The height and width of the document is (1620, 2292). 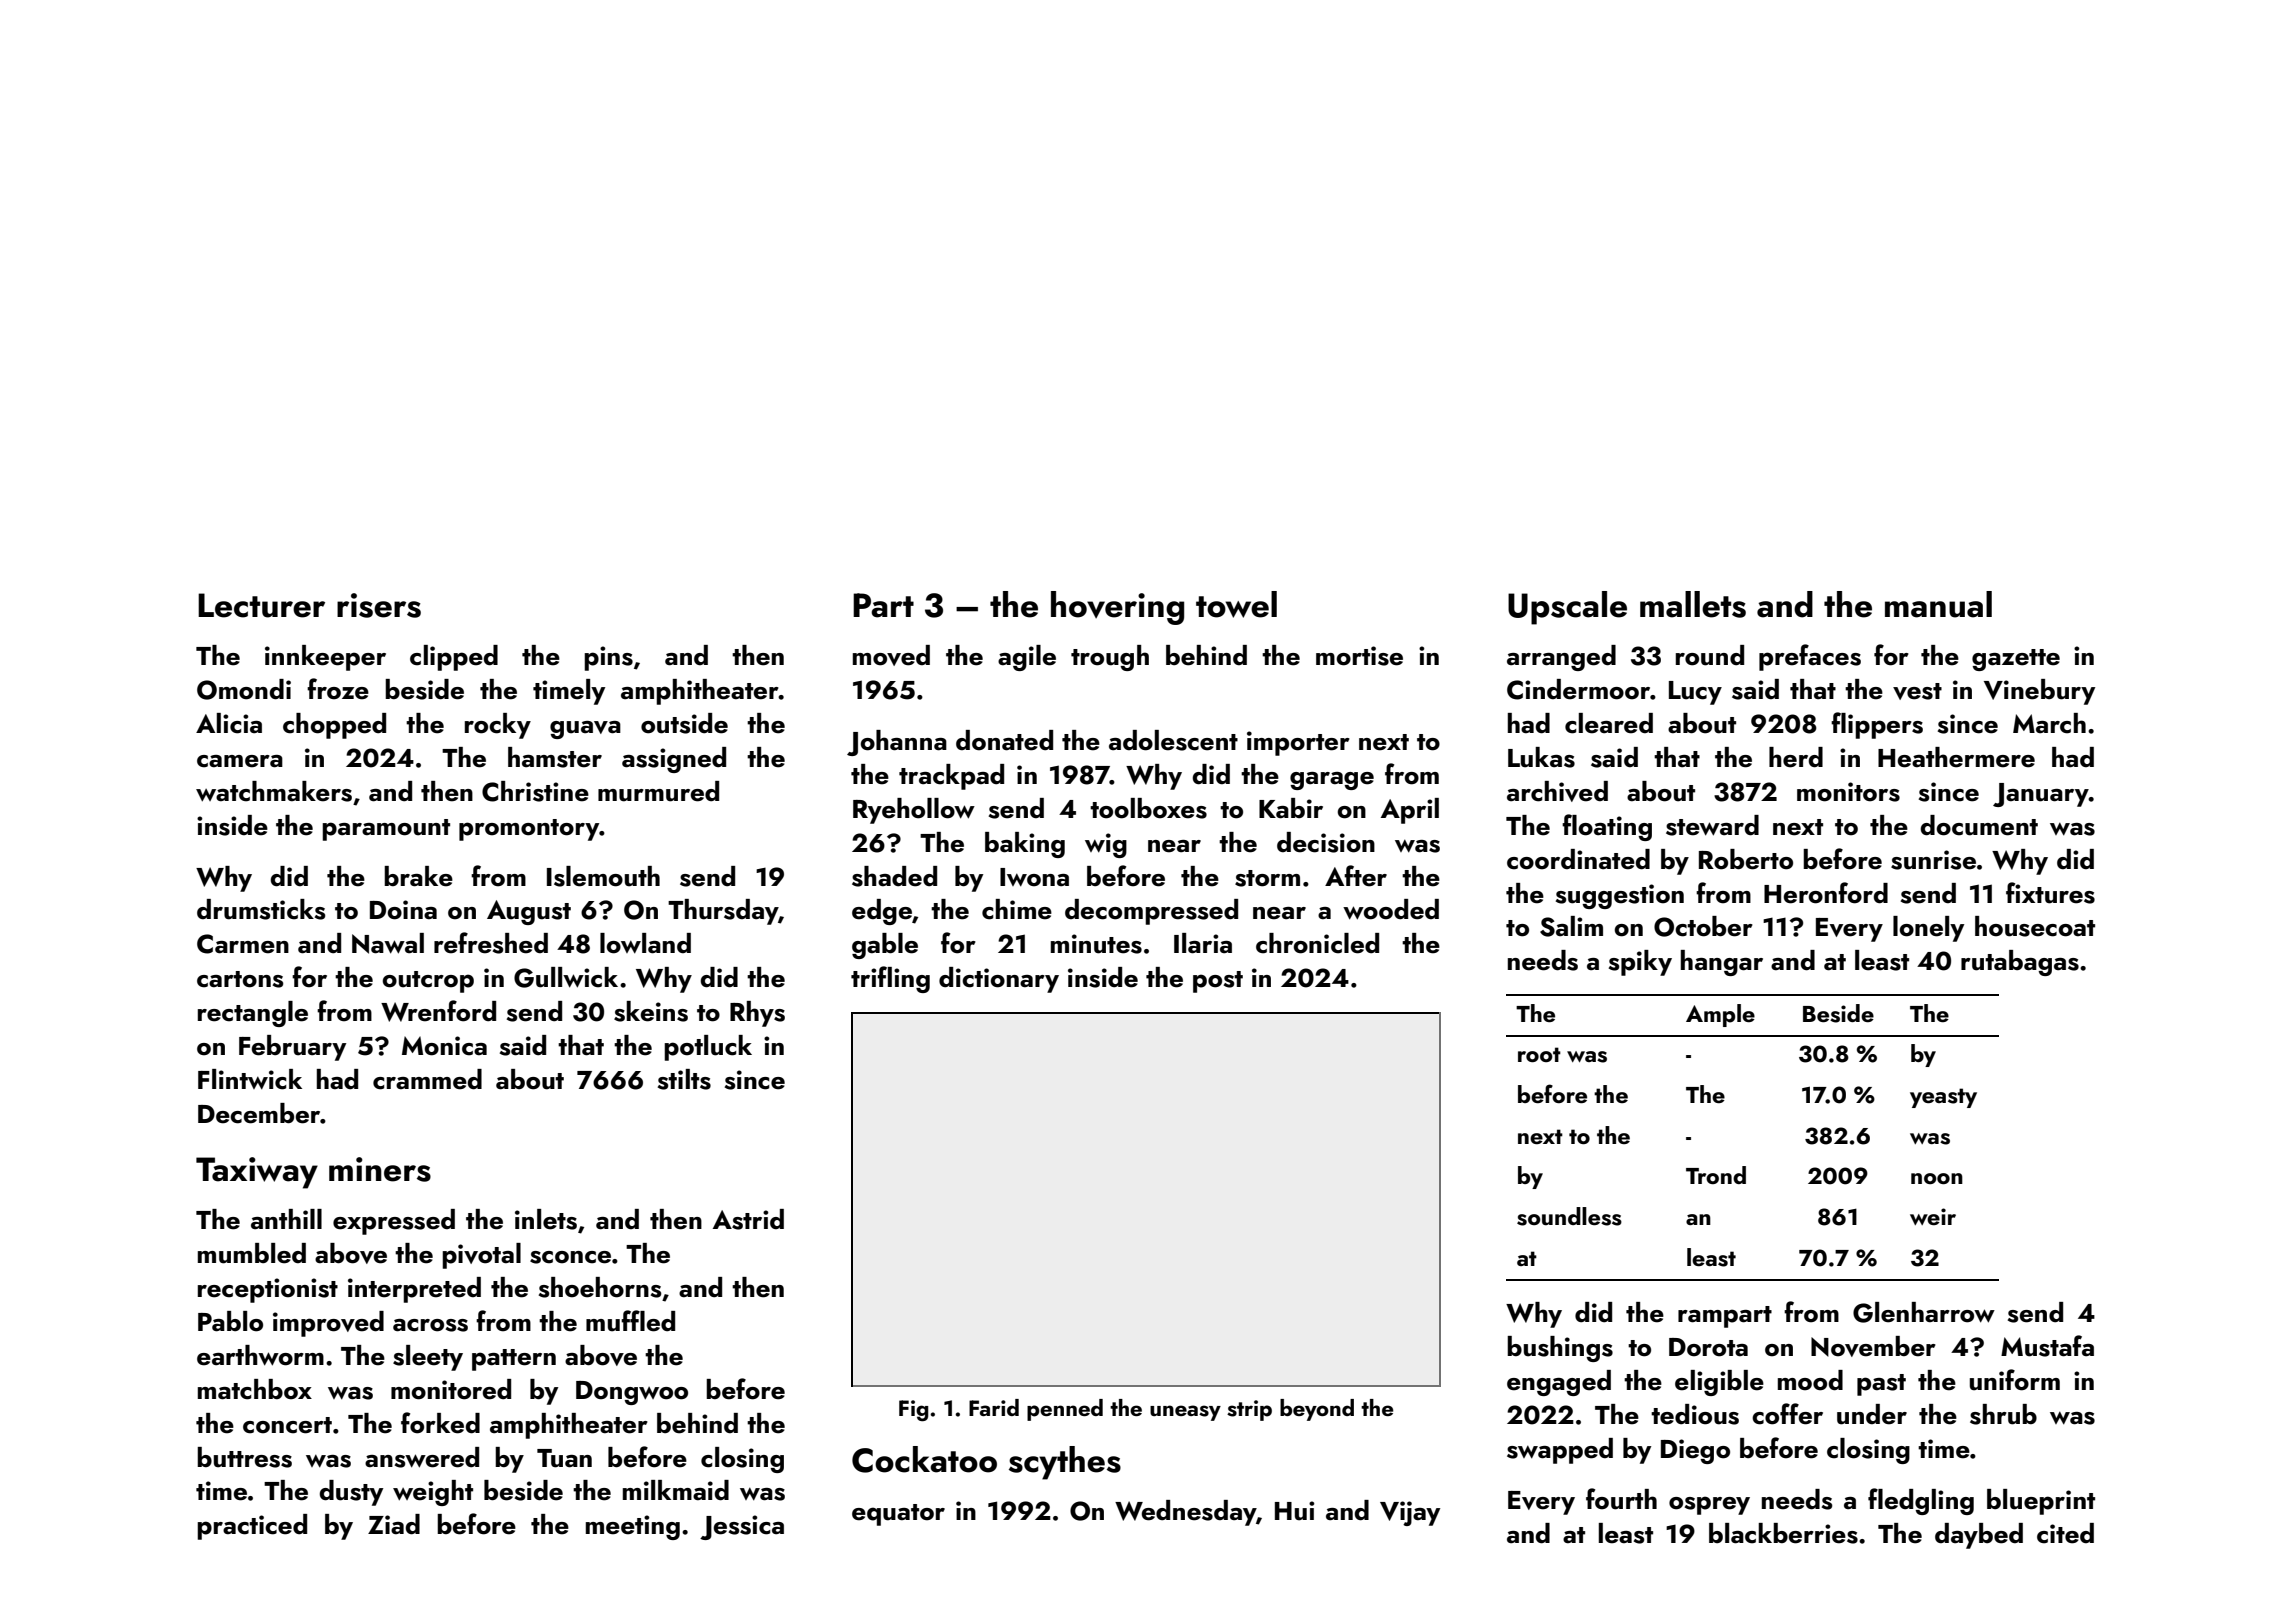 I want to click on Roberto, so click(x=1746, y=859).
